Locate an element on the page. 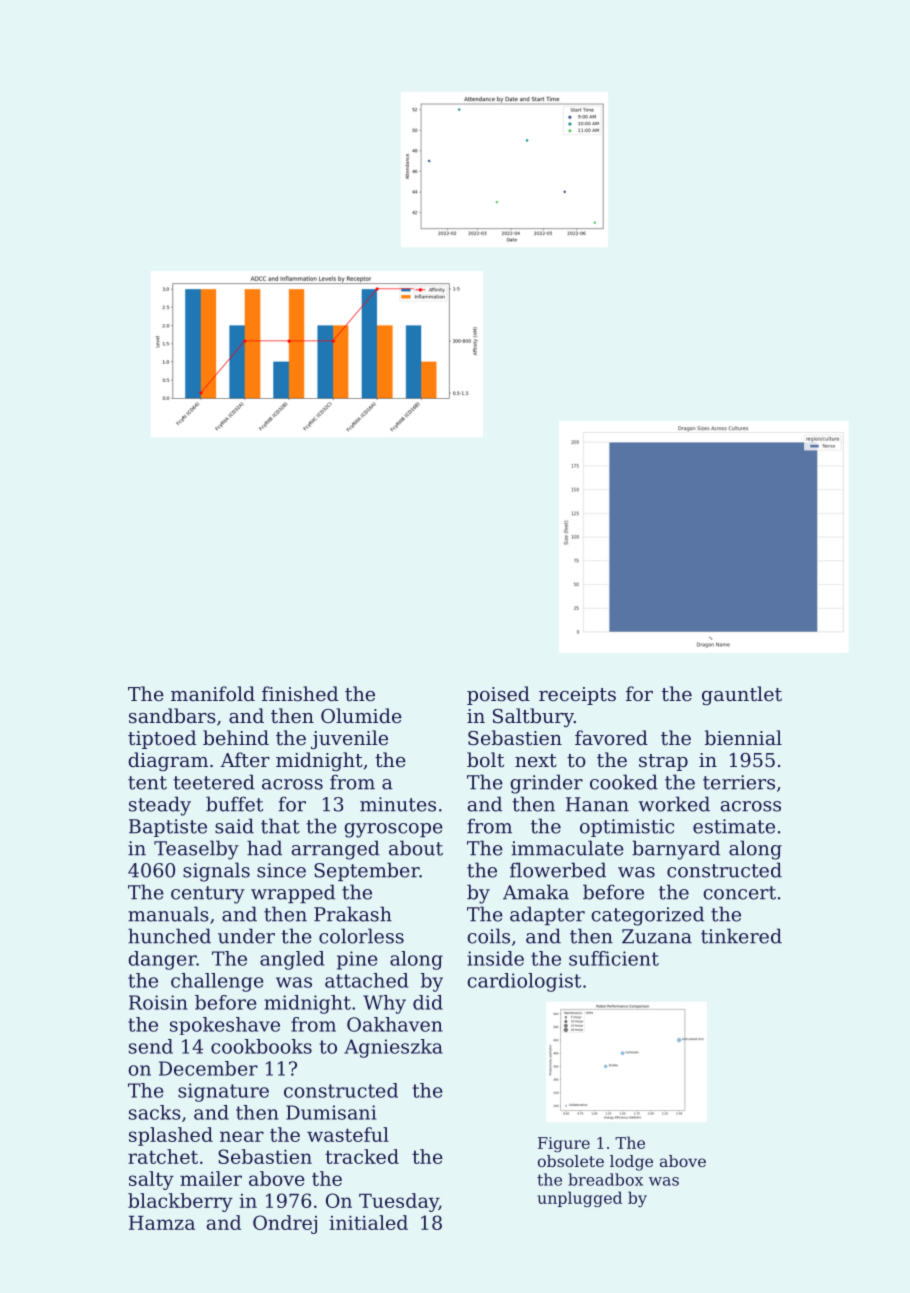 The width and height of the page is (910, 1293). juvenile is located at coordinates (349, 739).
